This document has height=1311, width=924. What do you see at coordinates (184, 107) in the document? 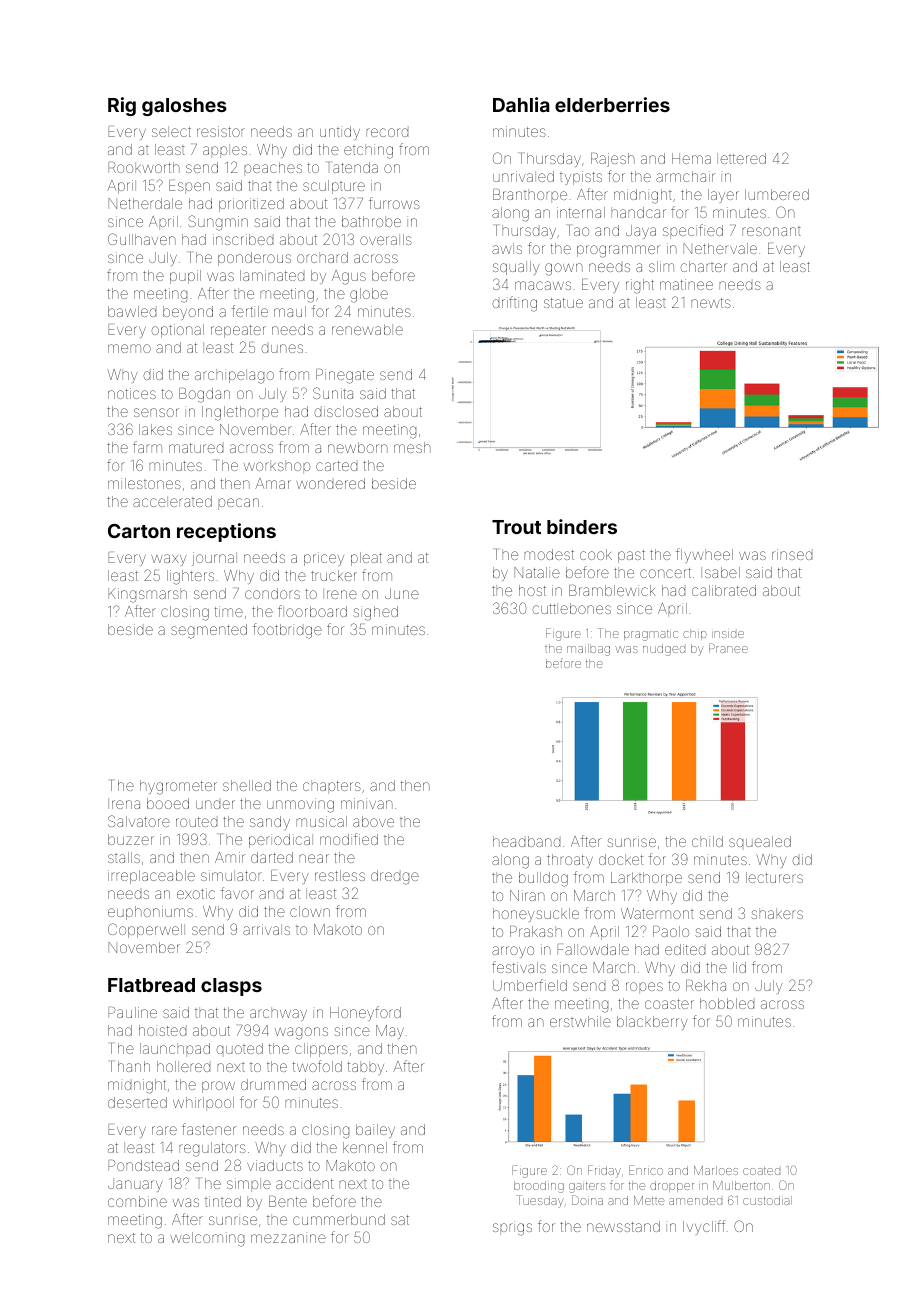
I see `galoshes` at bounding box center [184, 107].
